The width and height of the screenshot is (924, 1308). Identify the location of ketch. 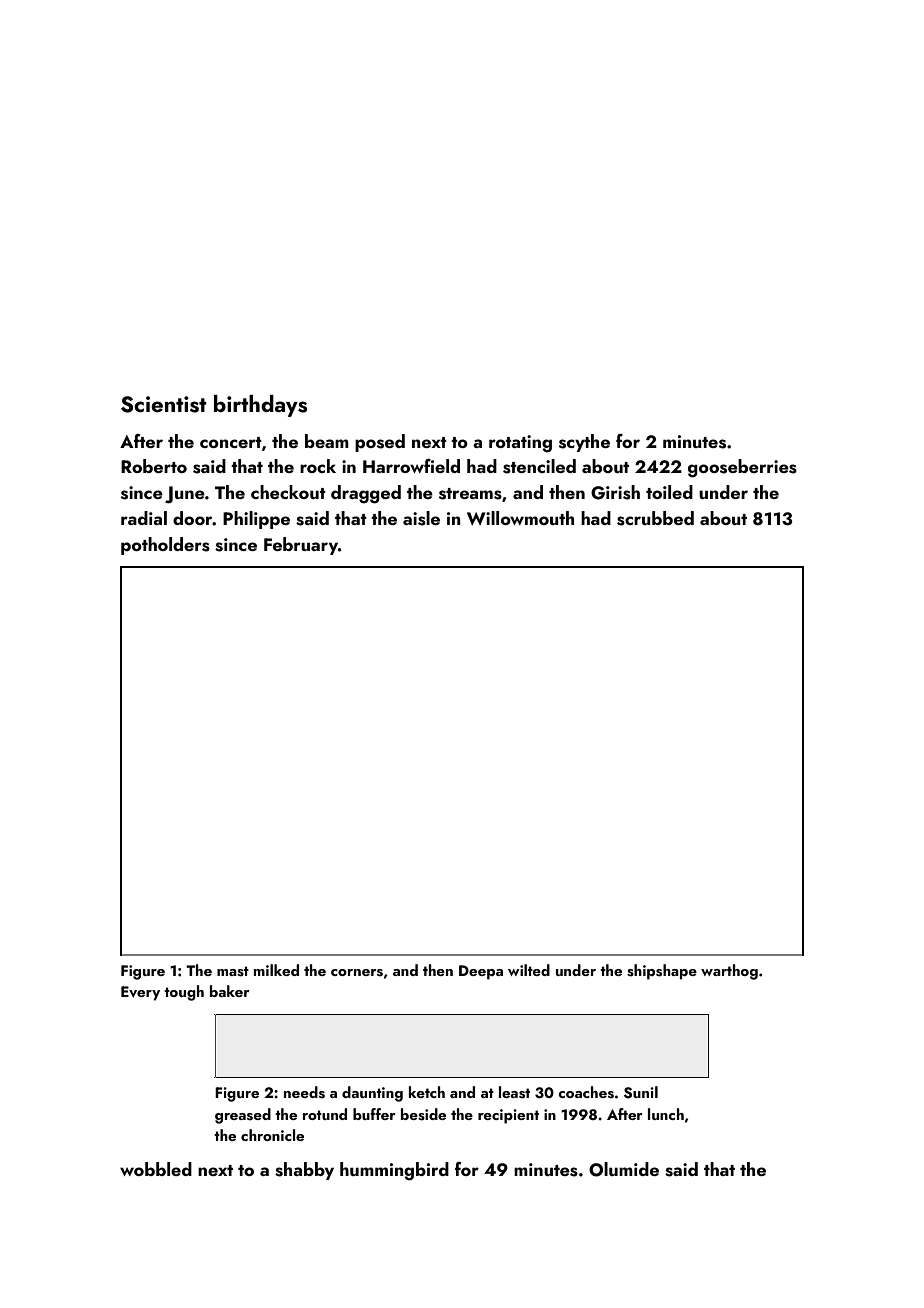
(427, 1092).
